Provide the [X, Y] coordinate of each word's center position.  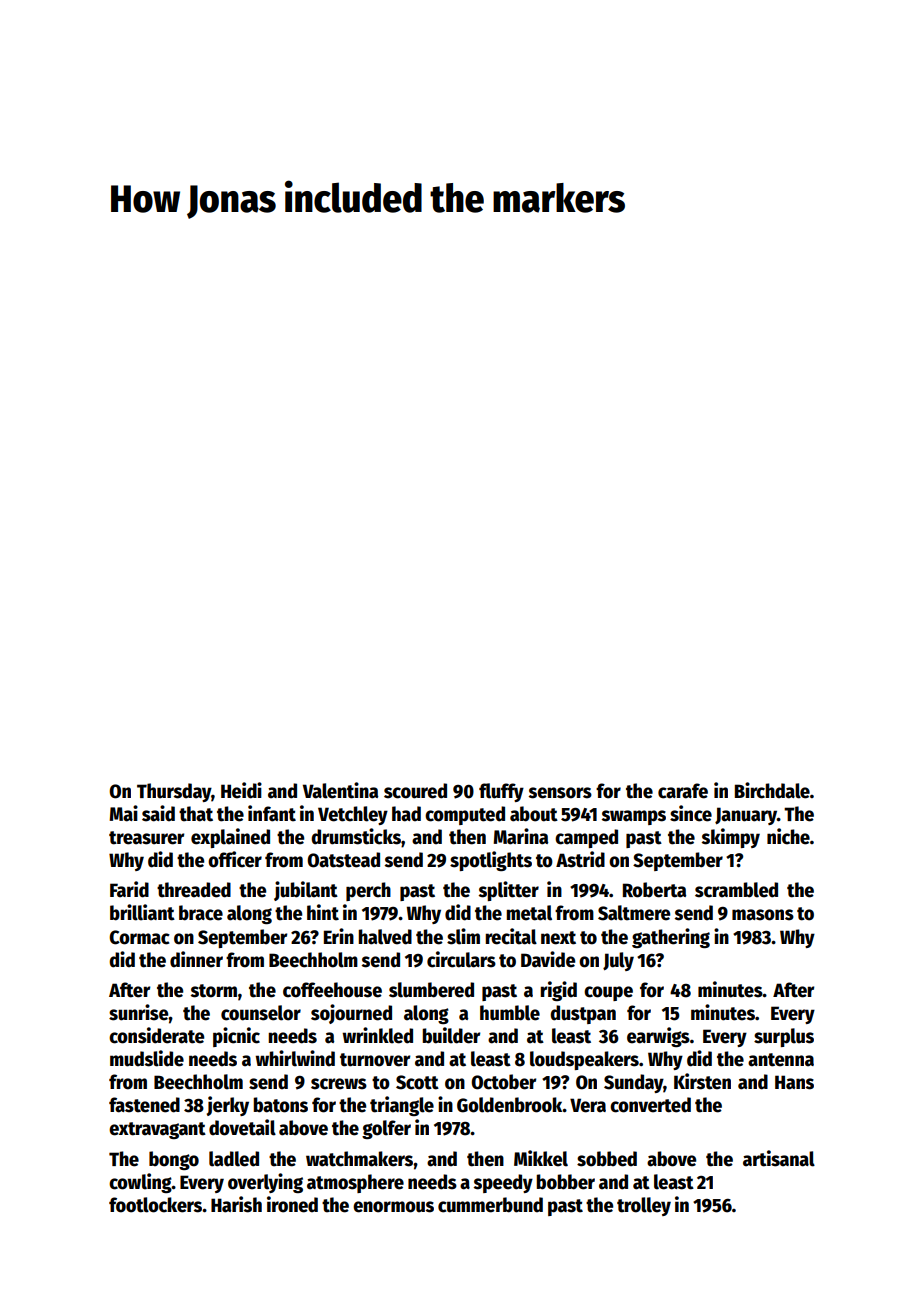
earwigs [658, 1037]
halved [385, 937]
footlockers [155, 1205]
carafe [683, 791]
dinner [196, 959]
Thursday [174, 792]
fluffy [501, 792]
